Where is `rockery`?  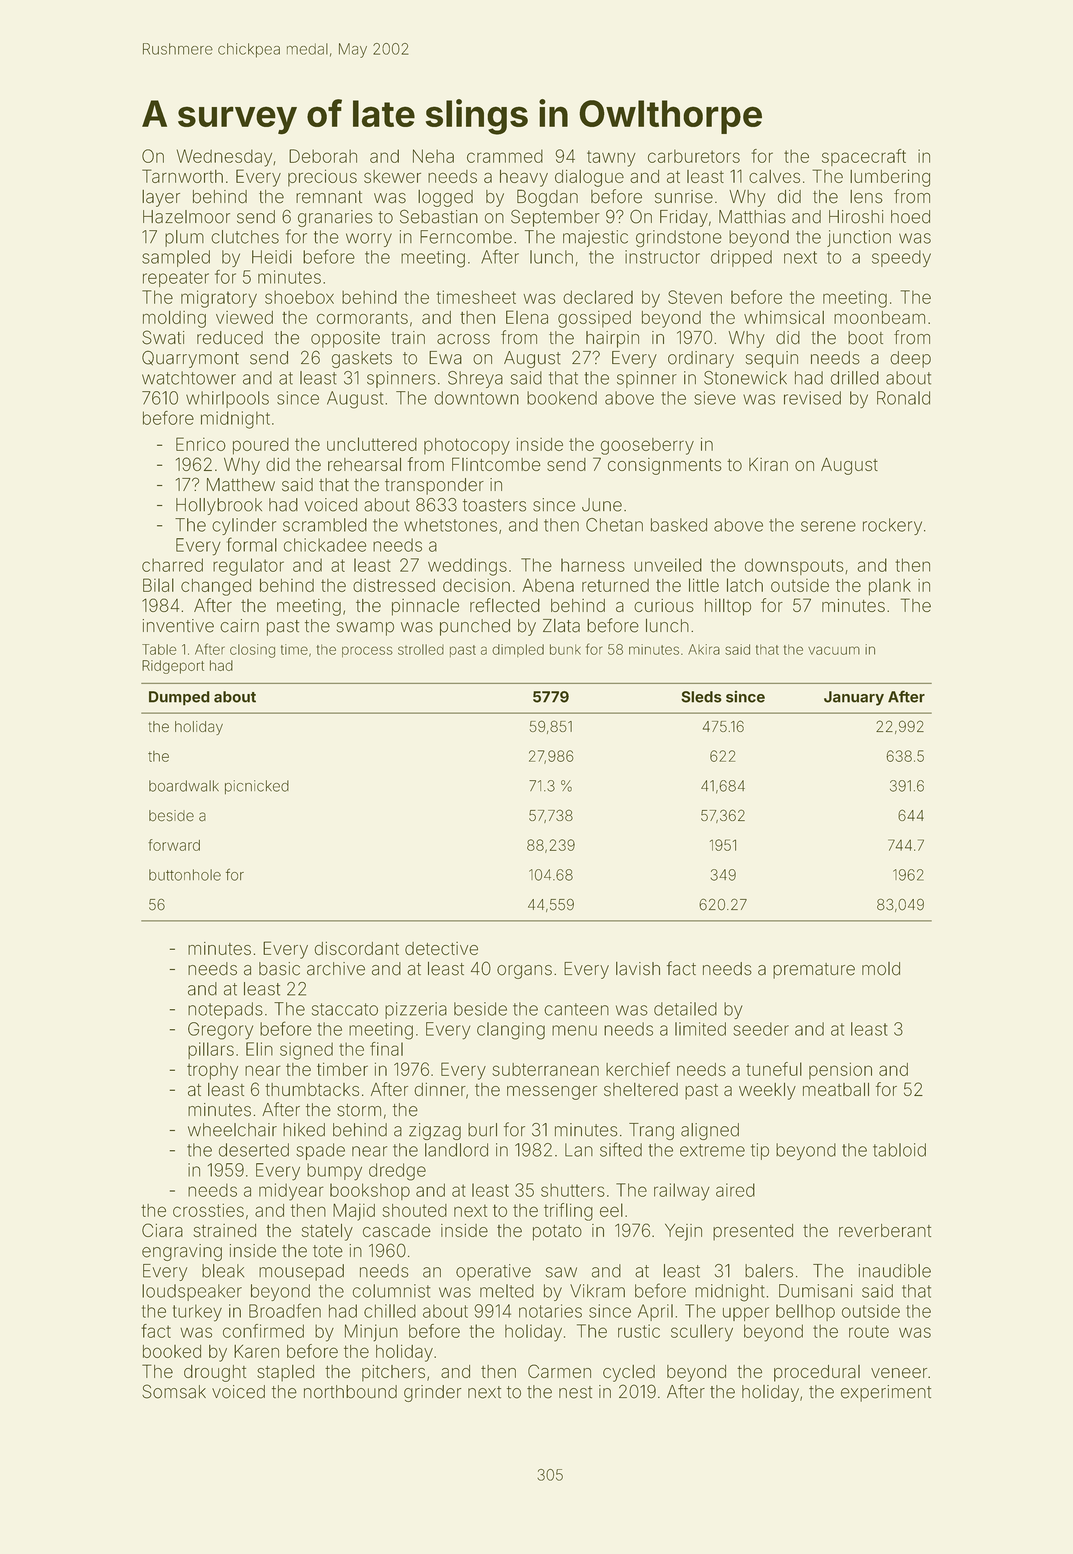
rockery is located at coordinates (892, 526).
